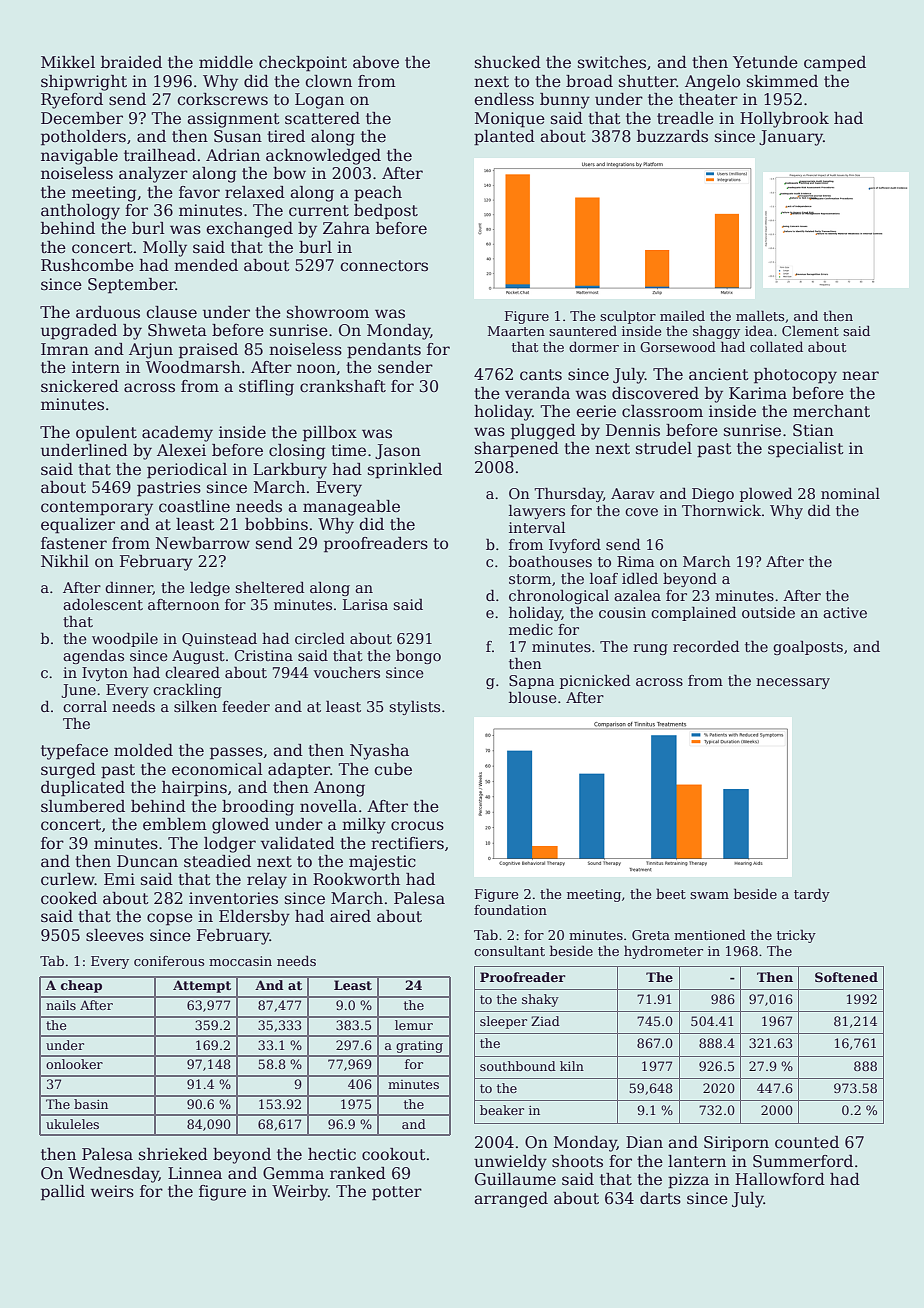 This screenshot has width=924, height=1308. What do you see at coordinates (258, 808) in the screenshot?
I see `brooding` at bounding box center [258, 808].
